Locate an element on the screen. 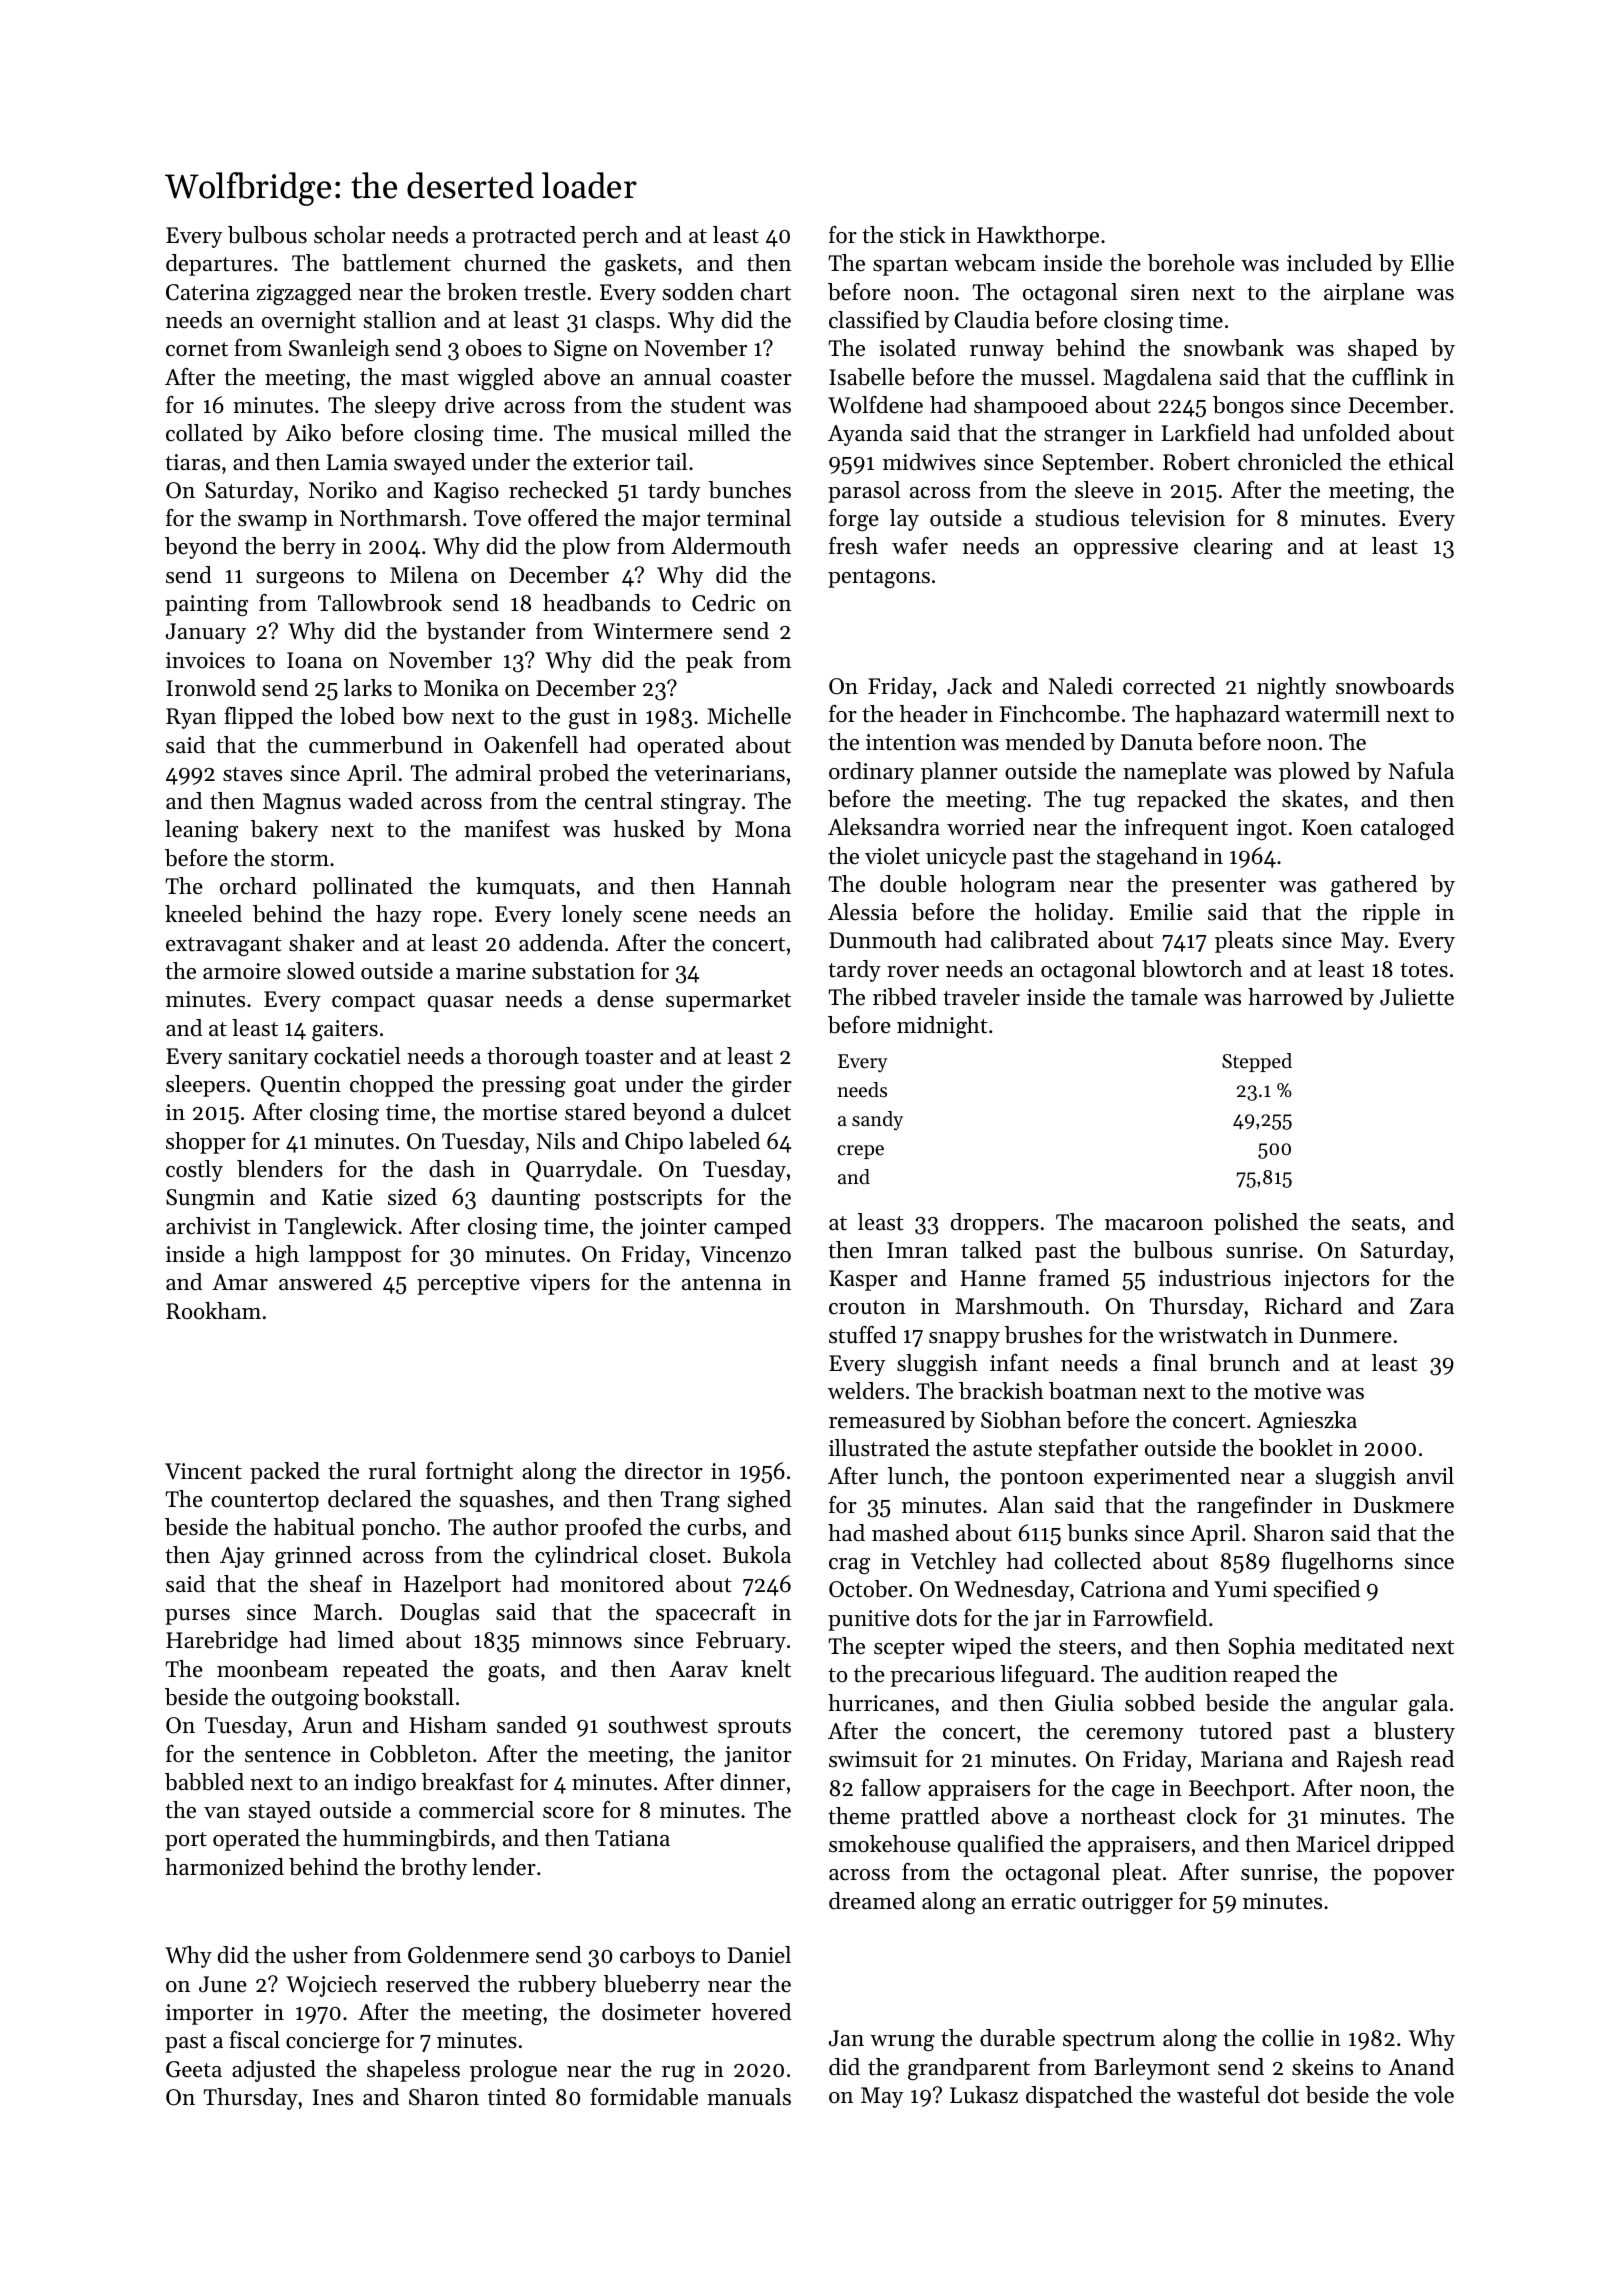  squashes is located at coordinates (504, 1501).
